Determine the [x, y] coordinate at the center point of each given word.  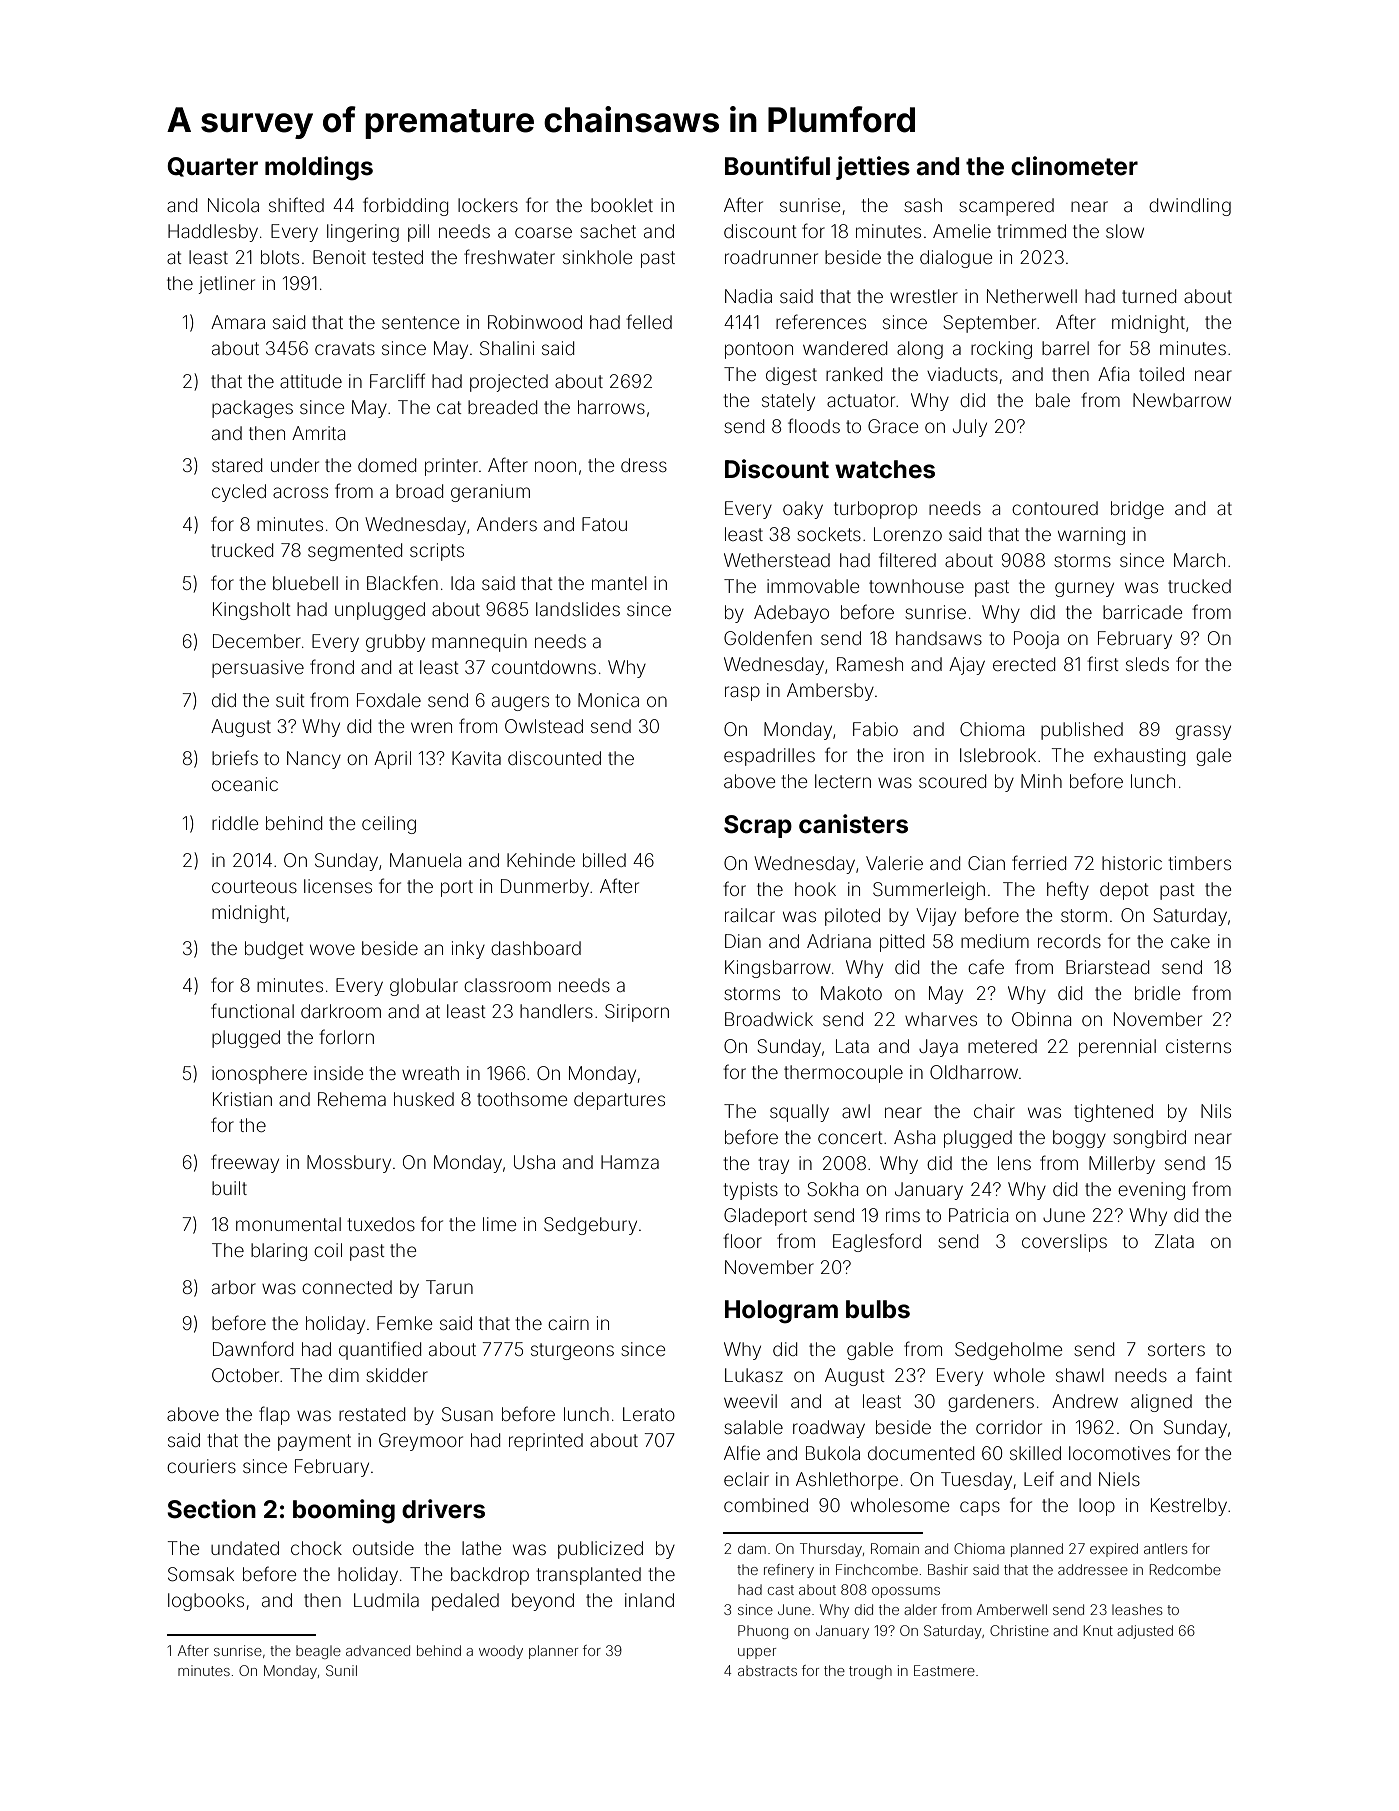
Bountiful [777, 166]
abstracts [767, 1670]
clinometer [1074, 166]
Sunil [341, 1670]
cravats [345, 348]
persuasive [258, 669]
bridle [1157, 993]
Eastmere [944, 1670]
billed [604, 860]
